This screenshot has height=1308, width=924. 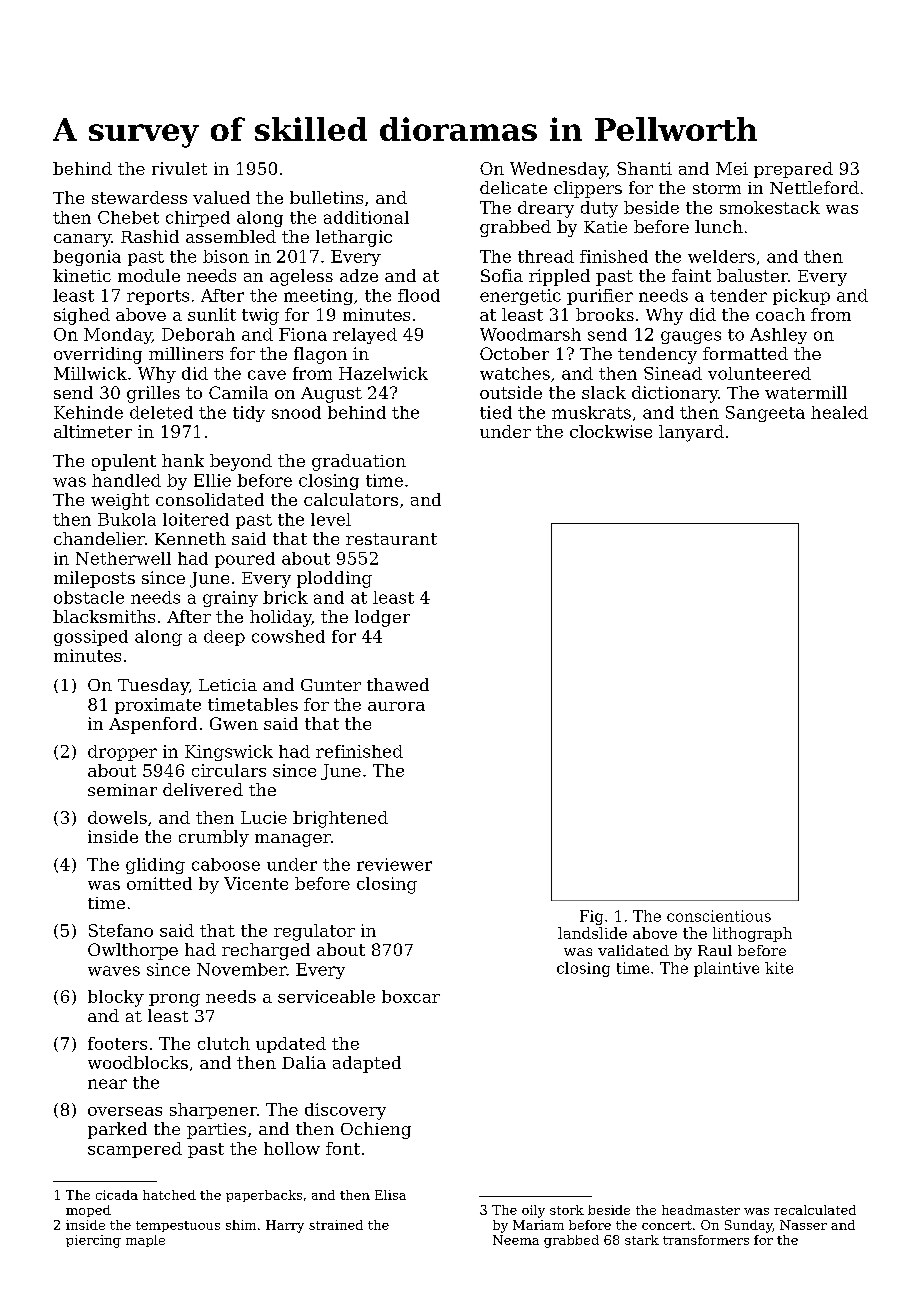 What do you see at coordinates (778, 336) in the screenshot?
I see `Ashley` at bounding box center [778, 336].
